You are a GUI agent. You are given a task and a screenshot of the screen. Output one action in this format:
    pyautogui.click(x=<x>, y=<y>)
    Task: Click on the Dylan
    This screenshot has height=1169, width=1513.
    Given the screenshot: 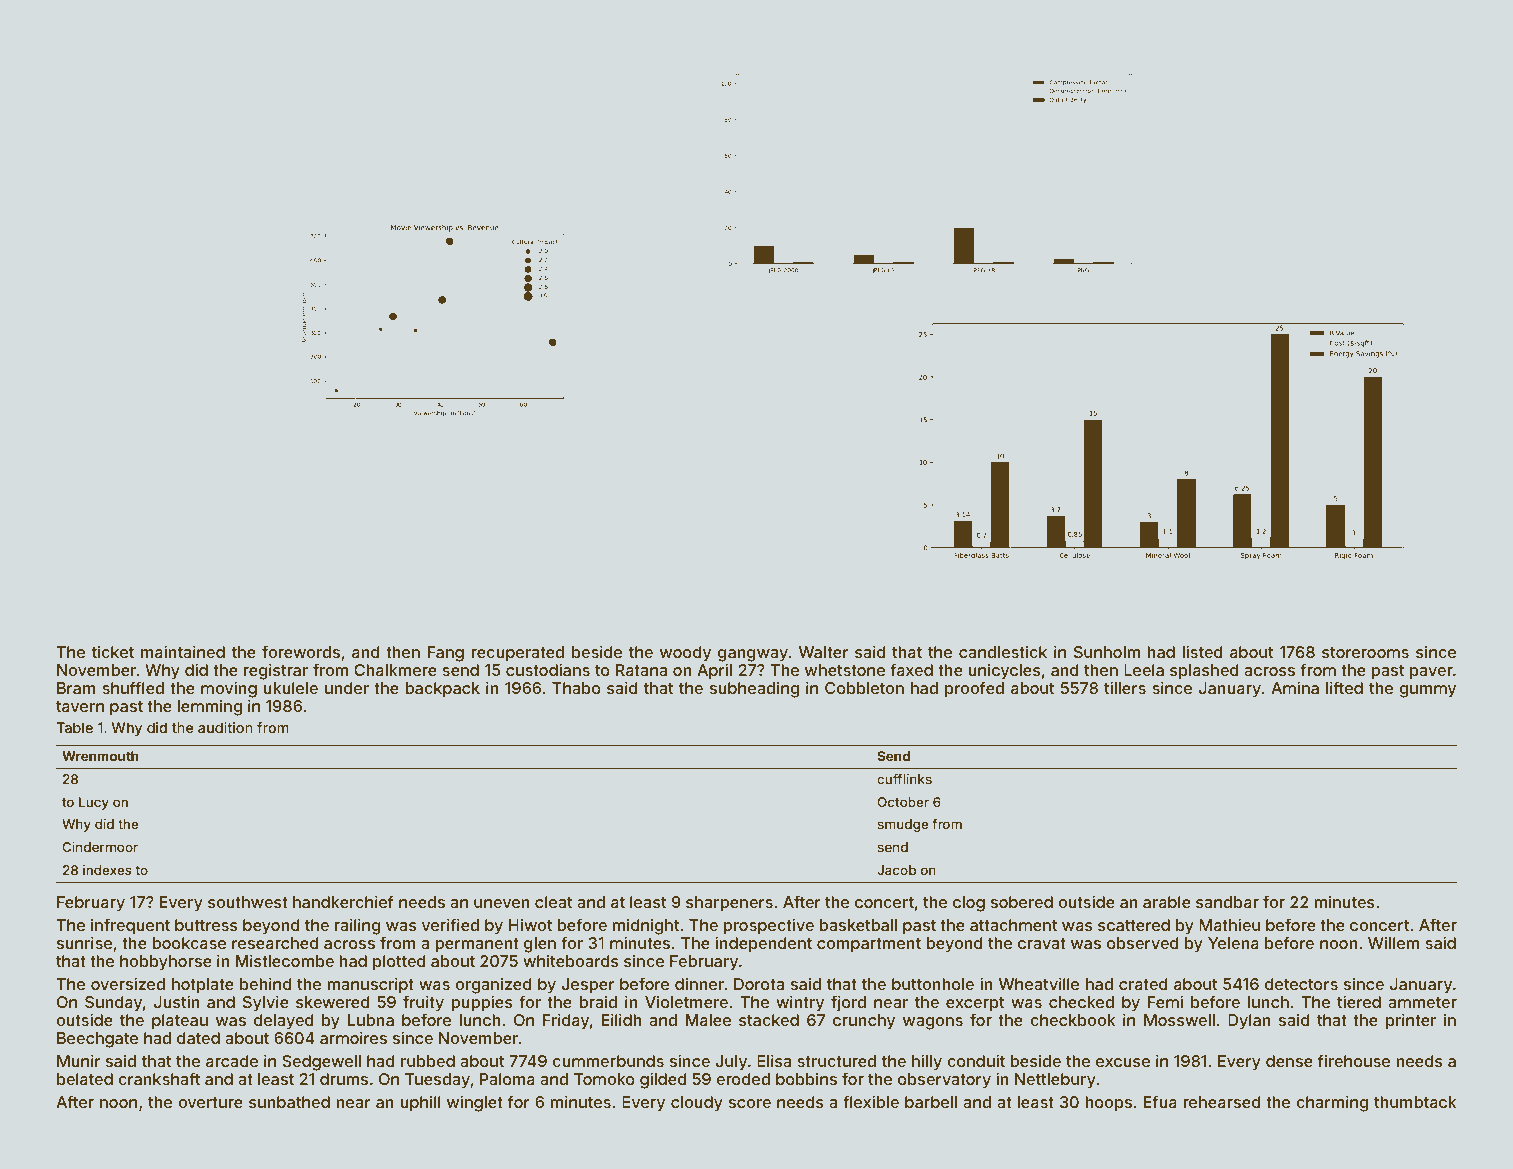 What is the action you would take?
    pyautogui.click(x=1249, y=1022)
